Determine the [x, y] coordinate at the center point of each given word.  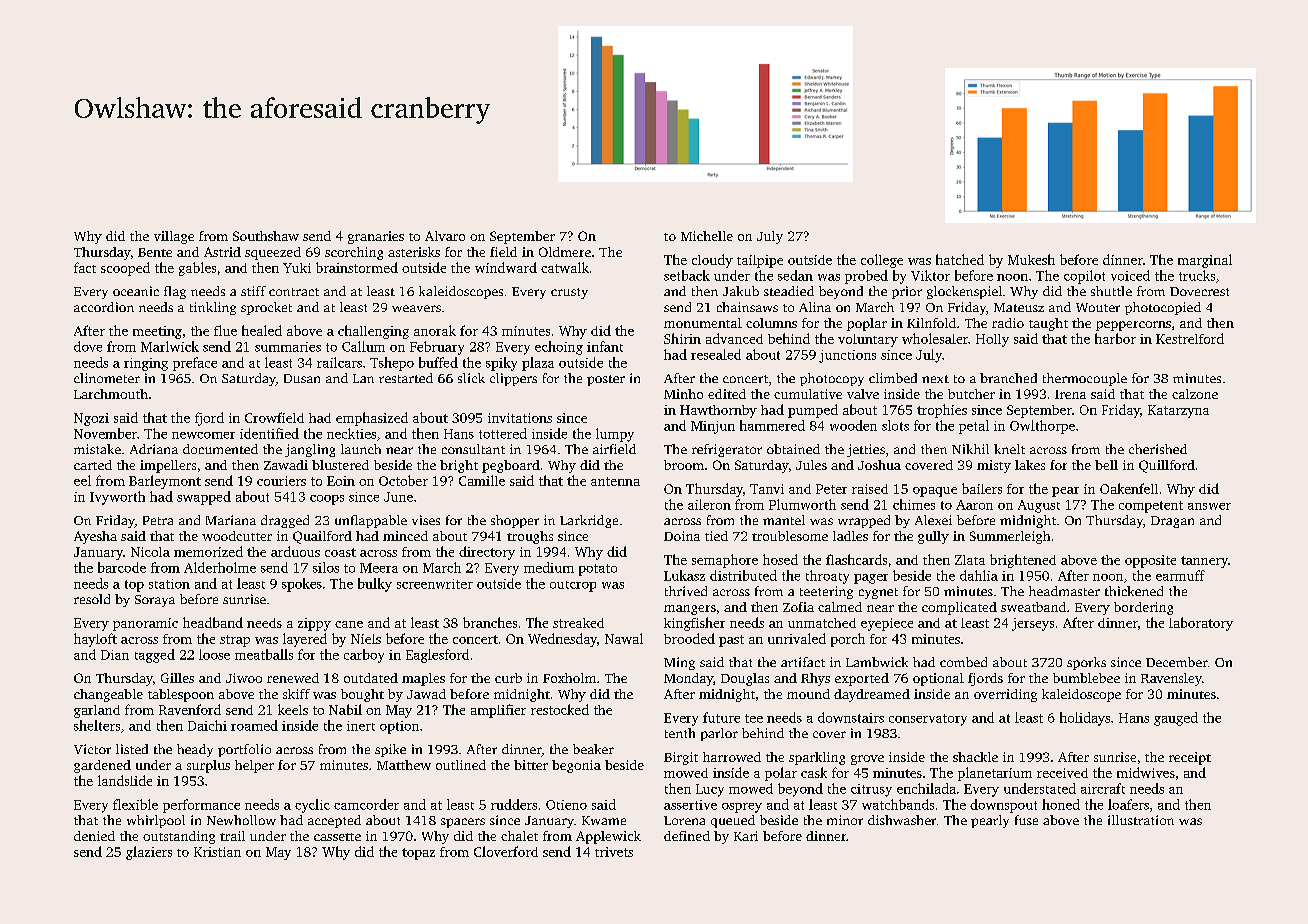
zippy [314, 624]
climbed [893, 378]
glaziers [149, 853]
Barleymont [165, 482]
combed [963, 662]
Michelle [707, 236]
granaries [376, 237]
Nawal [624, 638]
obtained [793, 449]
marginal [1205, 261]
